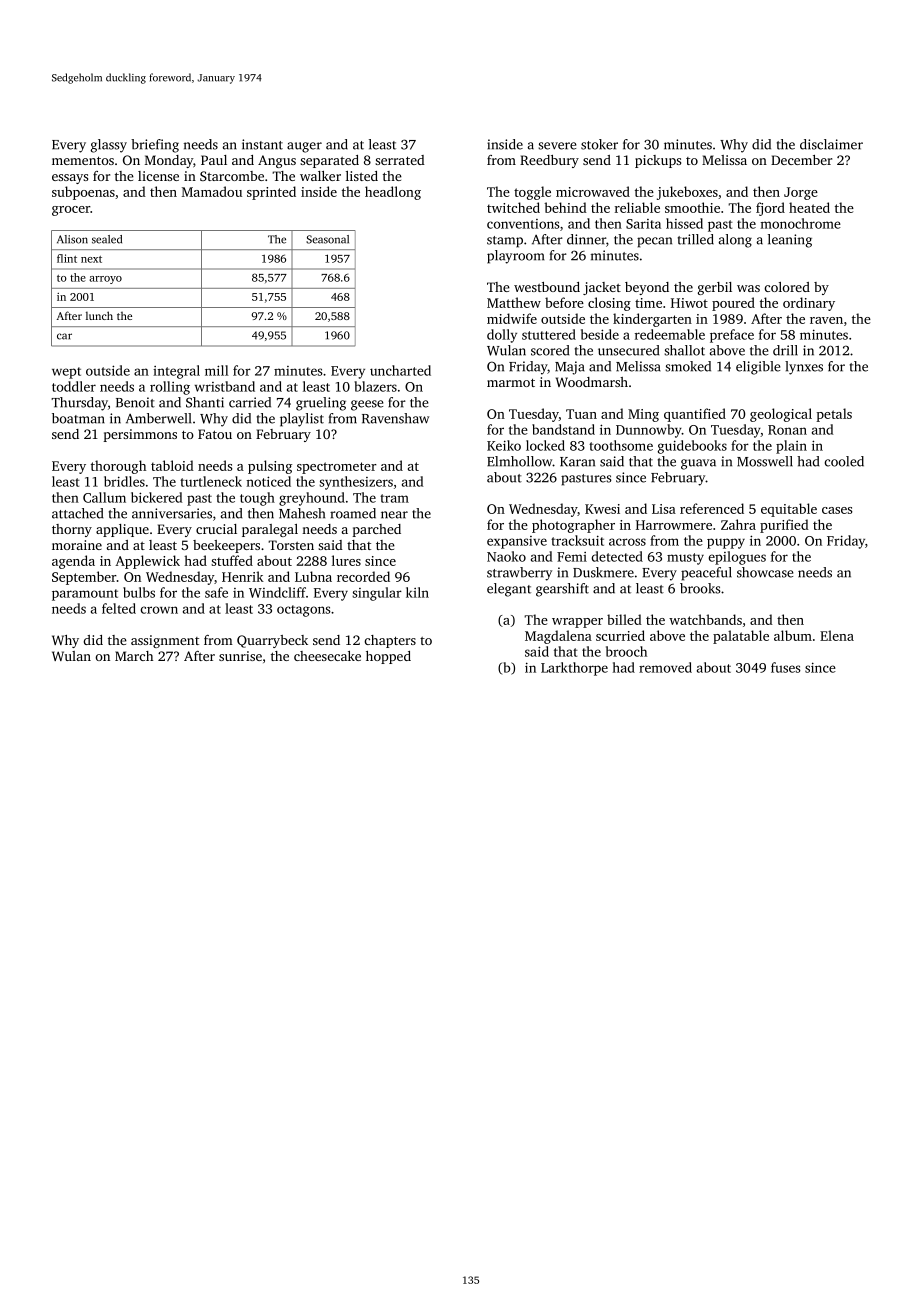  Describe the element at coordinates (511, 383) in the screenshot. I see `marmot` at that location.
